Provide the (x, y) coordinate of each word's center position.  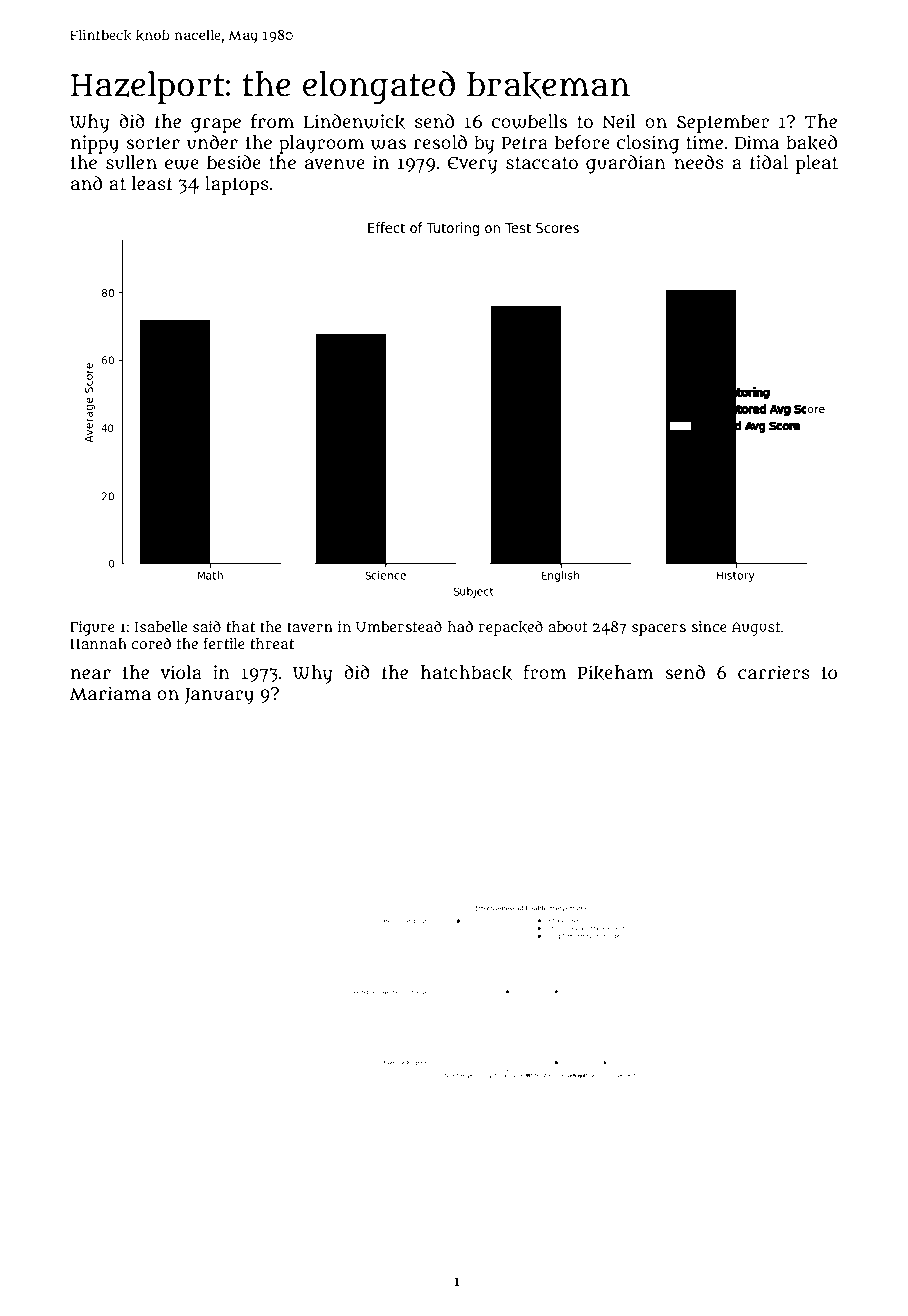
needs (699, 162)
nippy (95, 144)
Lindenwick (354, 122)
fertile (224, 643)
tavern (310, 627)
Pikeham (616, 673)
